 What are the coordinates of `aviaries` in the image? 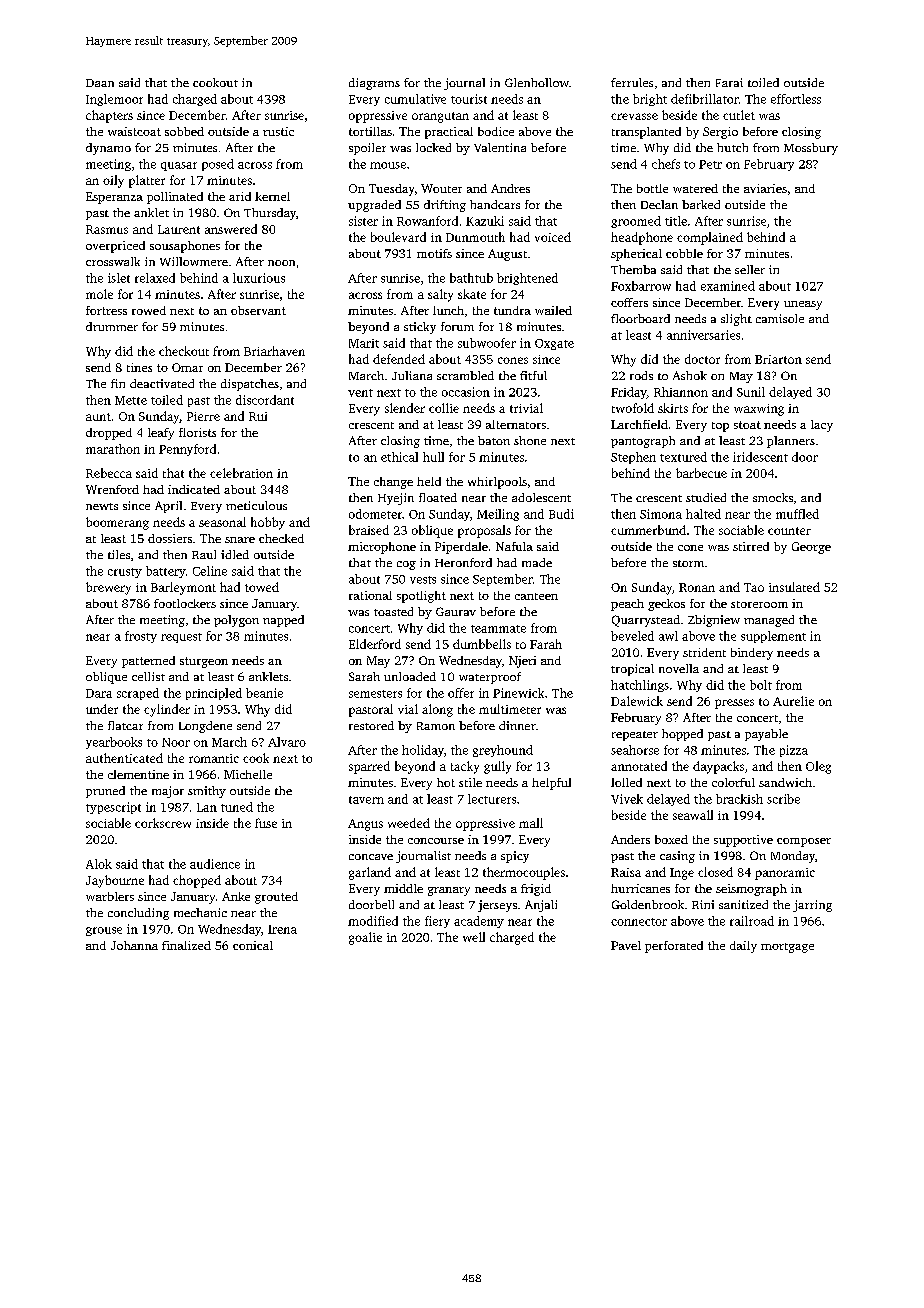 It's located at (765, 188).
